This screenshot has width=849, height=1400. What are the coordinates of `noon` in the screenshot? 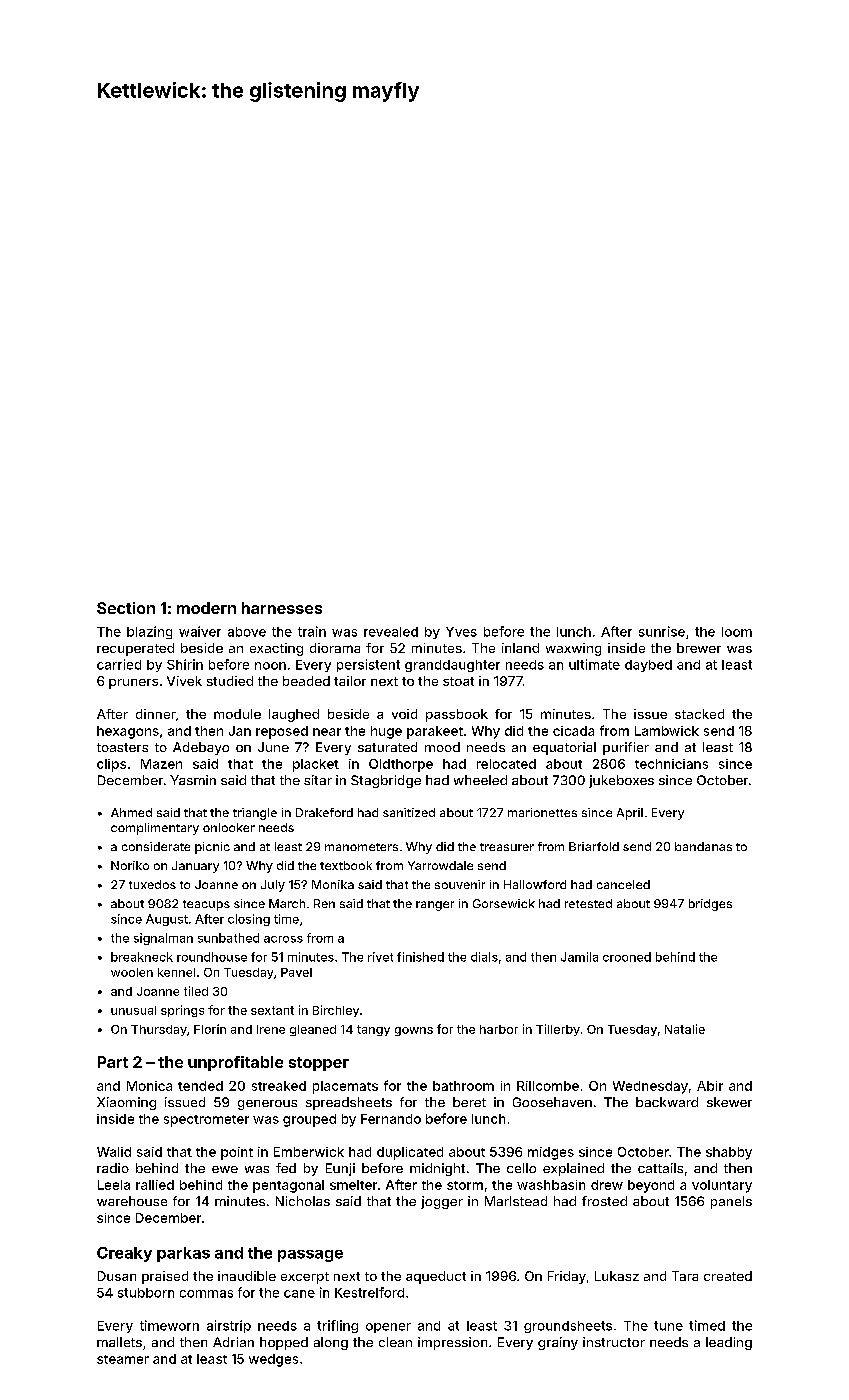 It's located at (270, 666).
